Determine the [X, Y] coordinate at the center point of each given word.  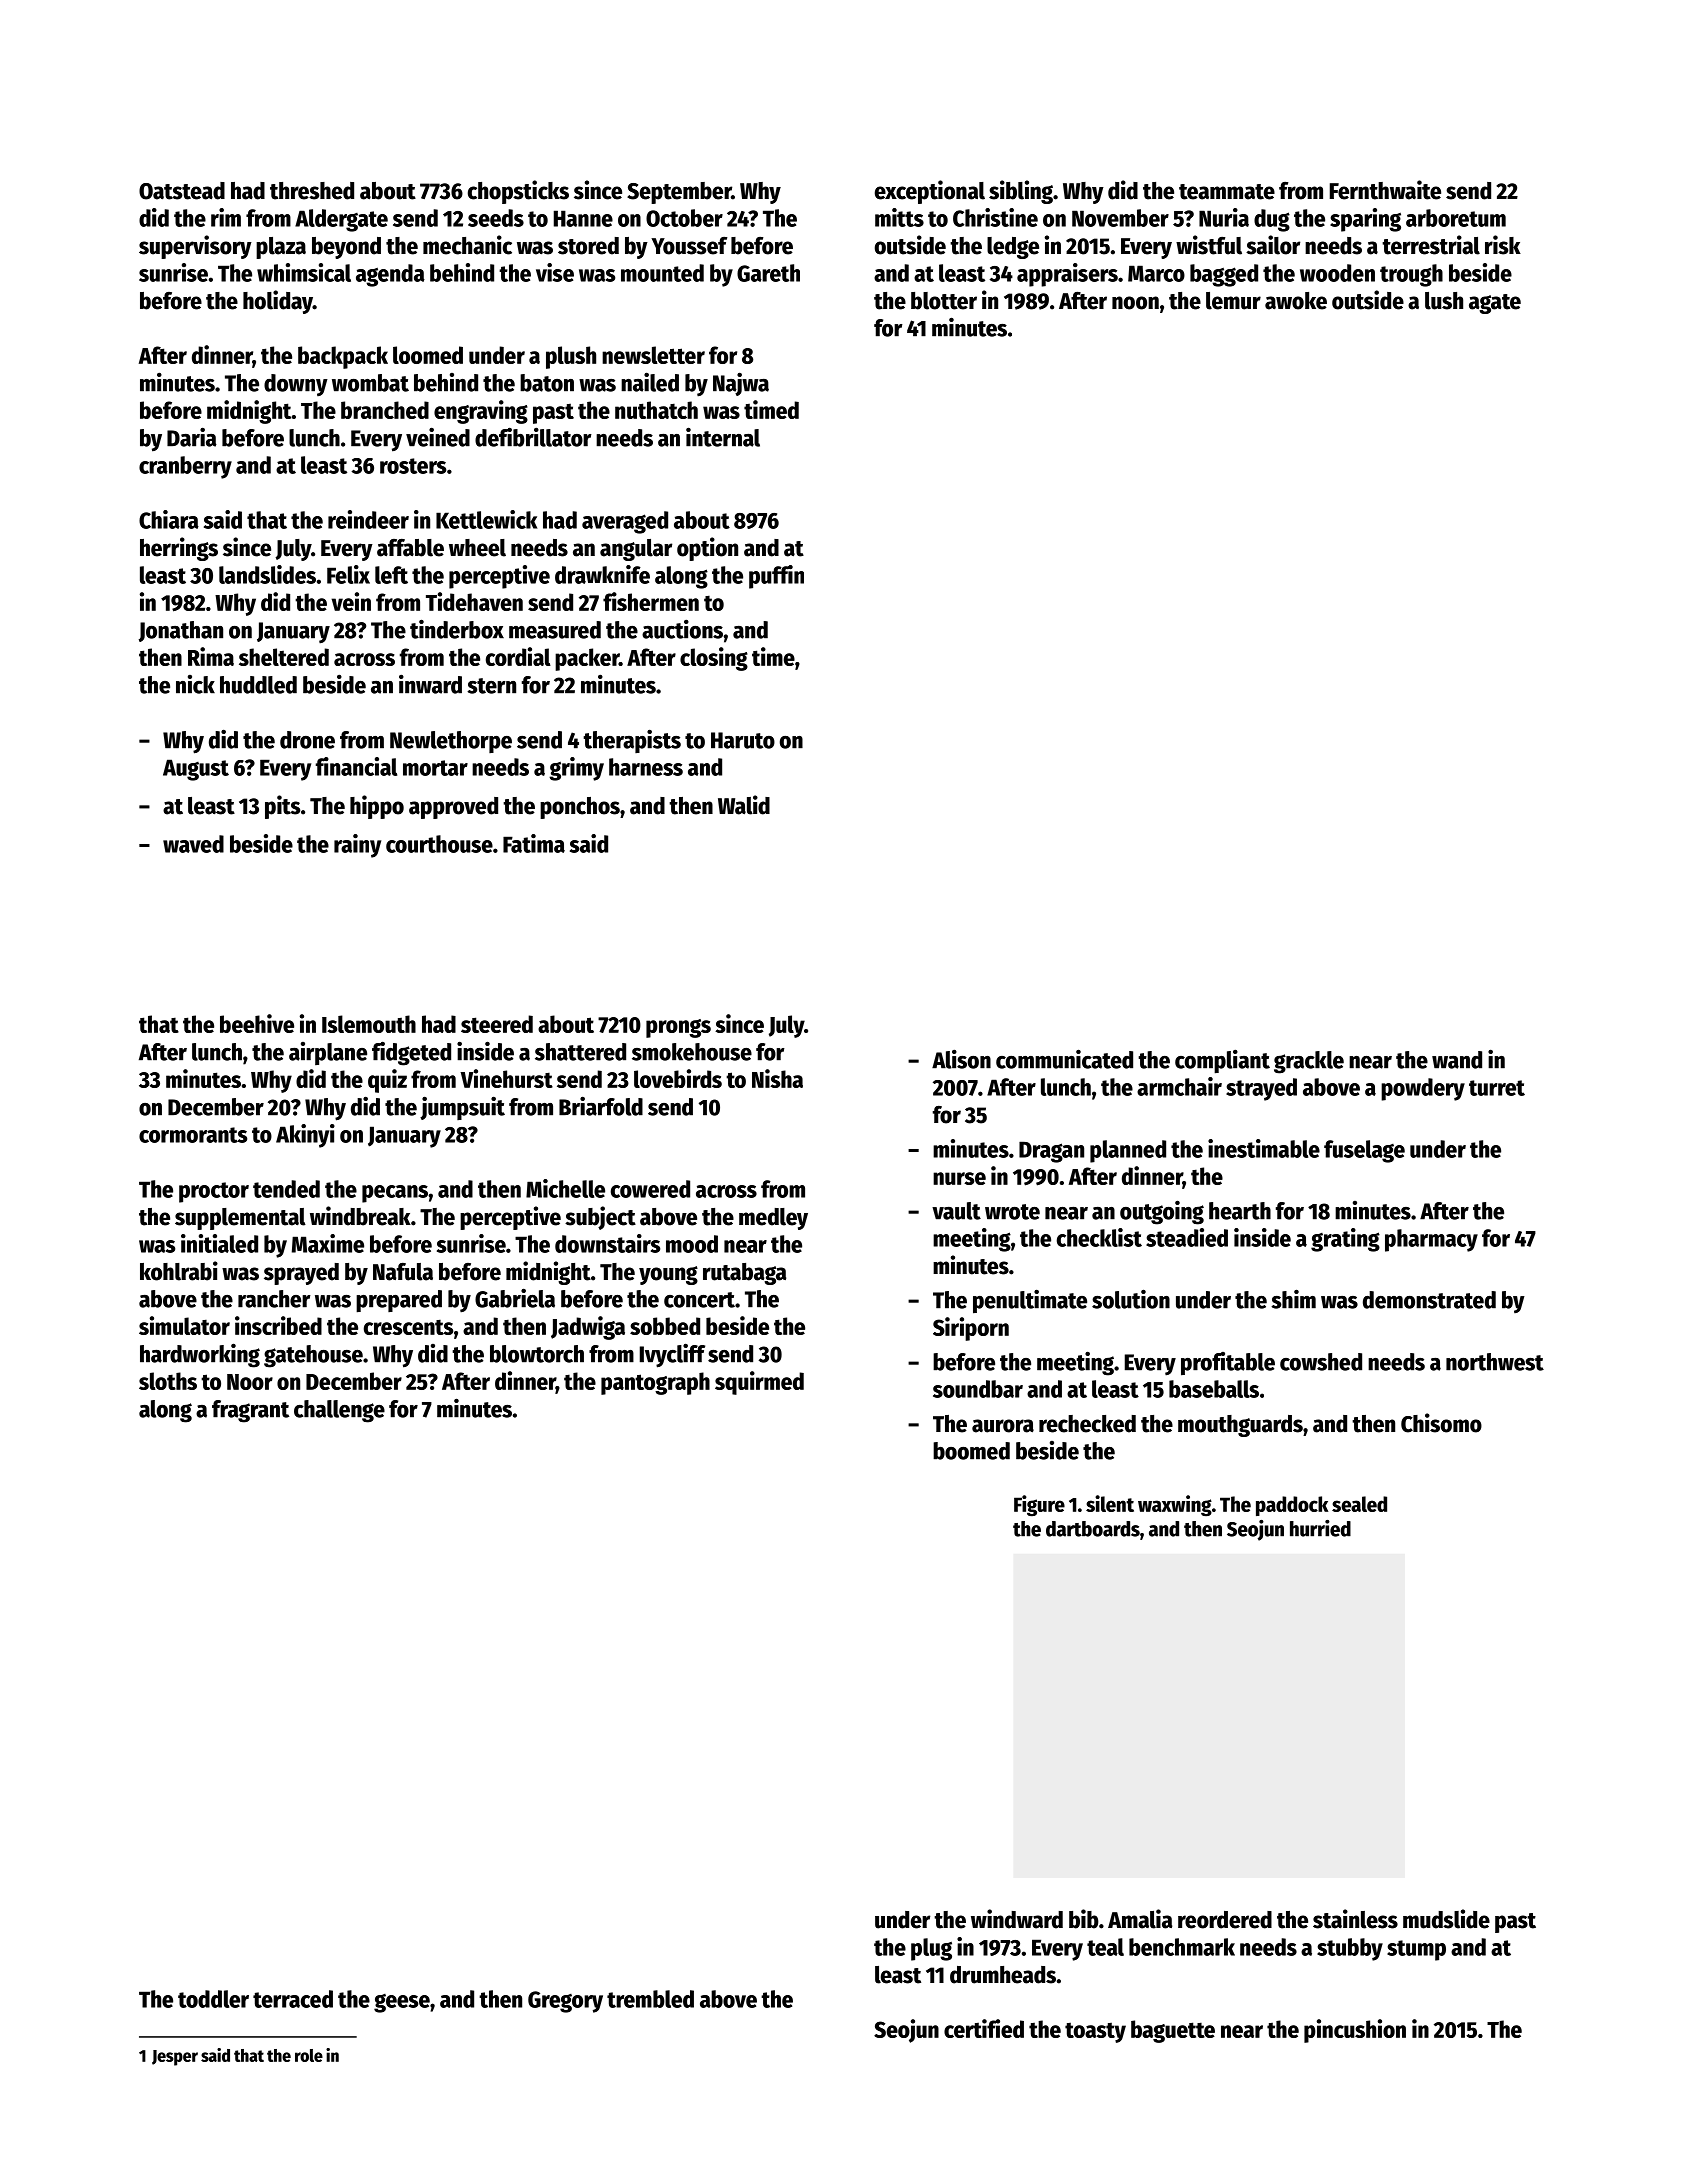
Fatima [534, 843]
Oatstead [182, 191]
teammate [1227, 192]
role [309, 2055]
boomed [971, 1451]
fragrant [250, 1411]
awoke [1296, 301]
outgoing [1162, 1212]
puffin [776, 577]
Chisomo [1441, 1423]
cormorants [193, 1135]
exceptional [930, 192]
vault [956, 1211]
